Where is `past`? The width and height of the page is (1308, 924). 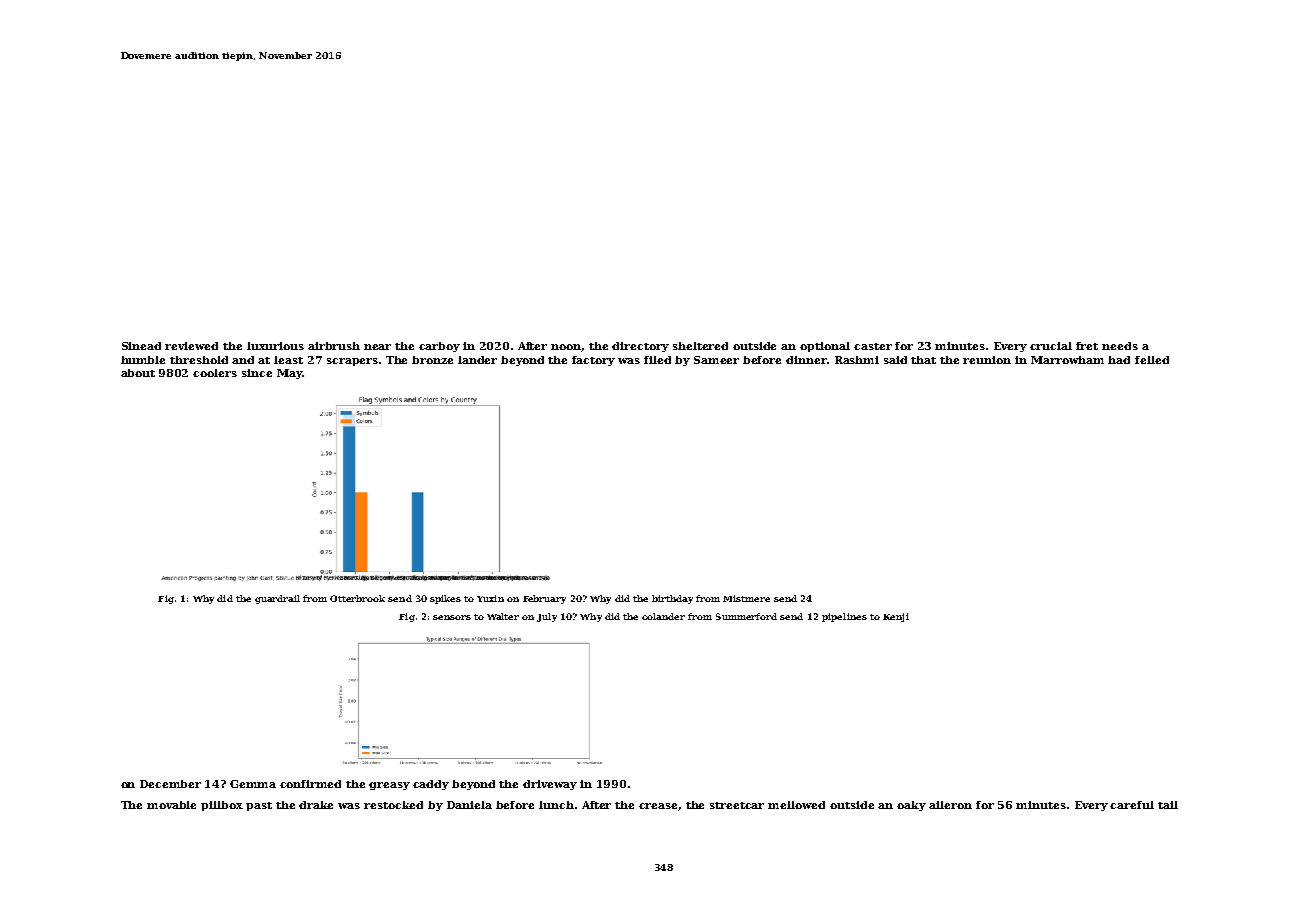
past is located at coordinates (259, 806).
